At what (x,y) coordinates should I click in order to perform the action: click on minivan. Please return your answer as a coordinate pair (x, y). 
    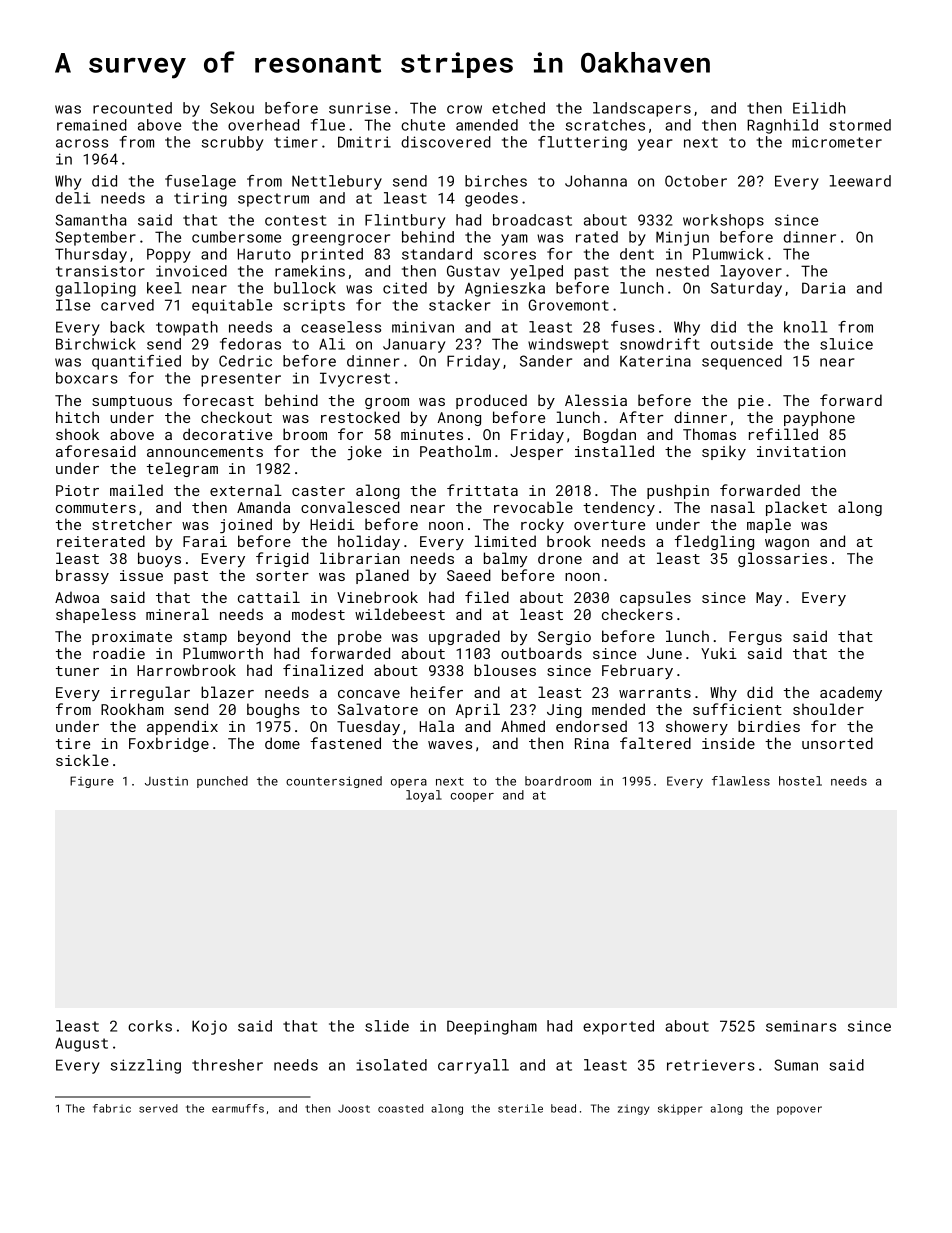
    Looking at the image, I should click on (423, 327).
